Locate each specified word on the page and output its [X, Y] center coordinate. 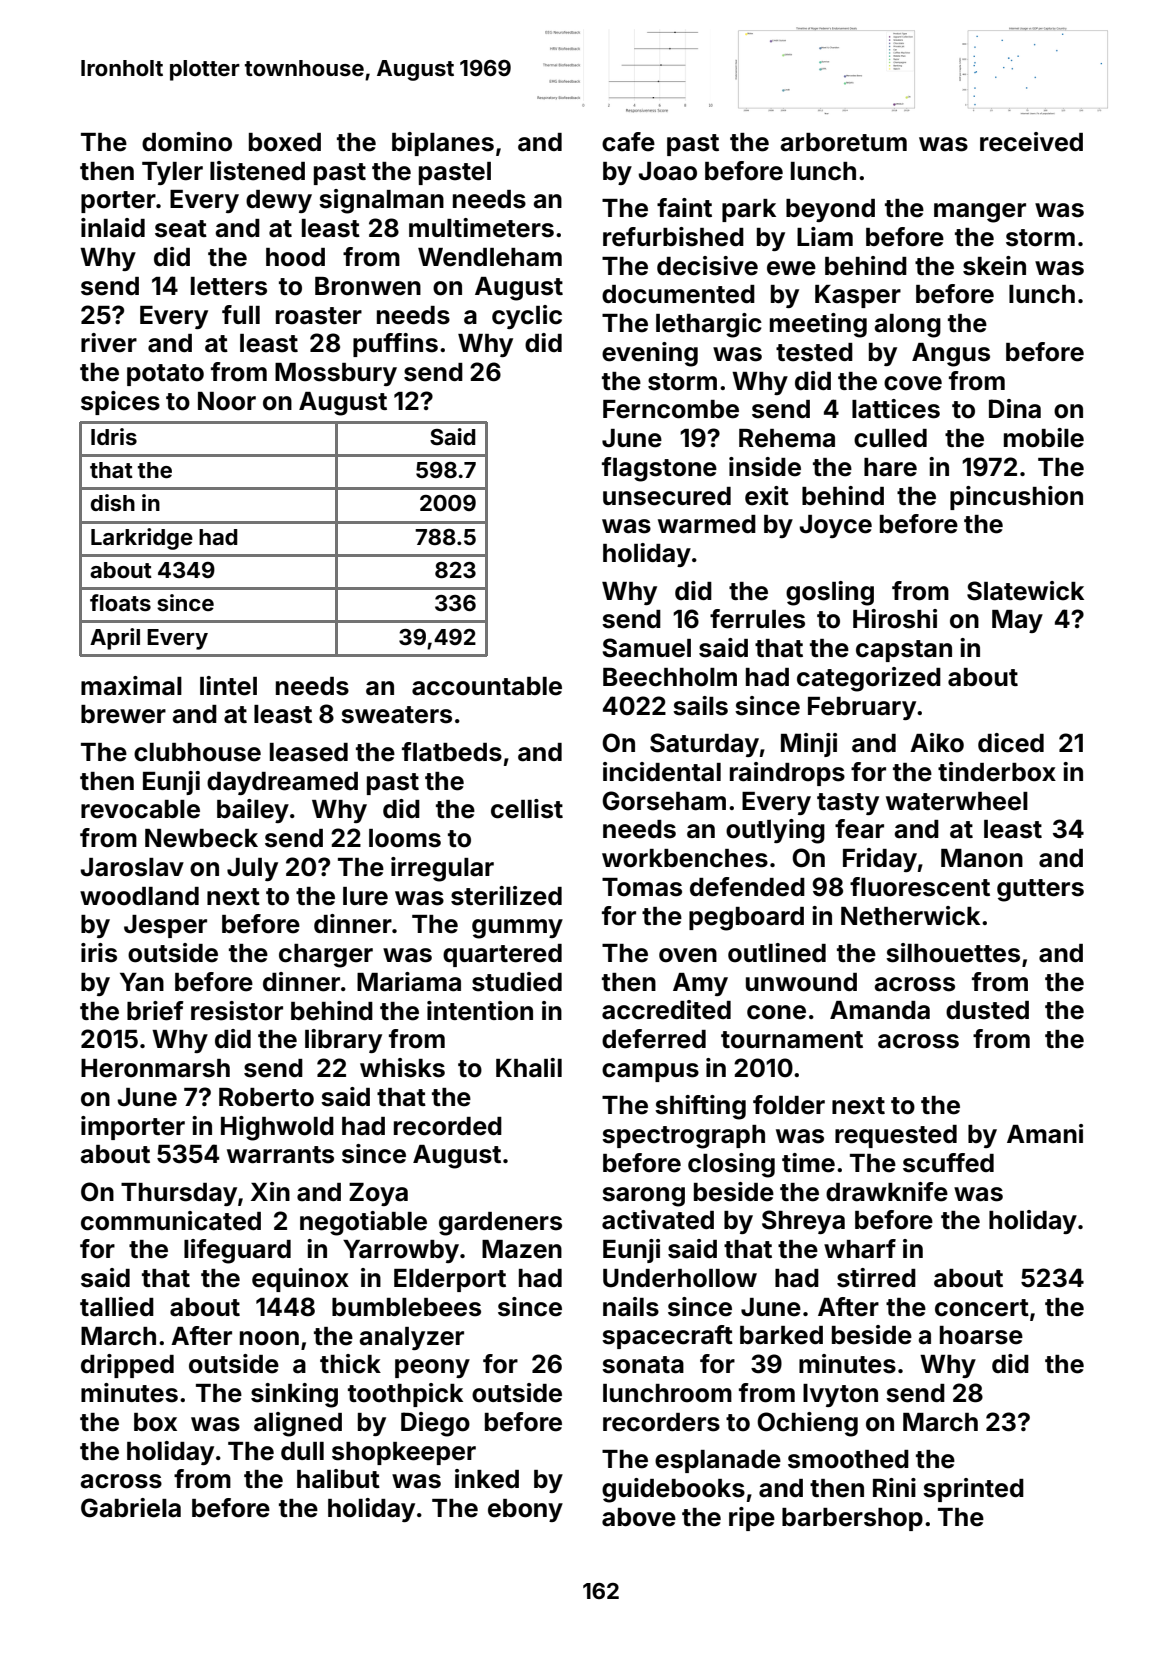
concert [982, 1308]
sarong [643, 1197]
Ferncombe [671, 409]
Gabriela [131, 1508]
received [1031, 142]
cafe [628, 142]
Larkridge [142, 539]
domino [187, 142]
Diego [435, 1424]
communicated [171, 1221]
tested [814, 352]
